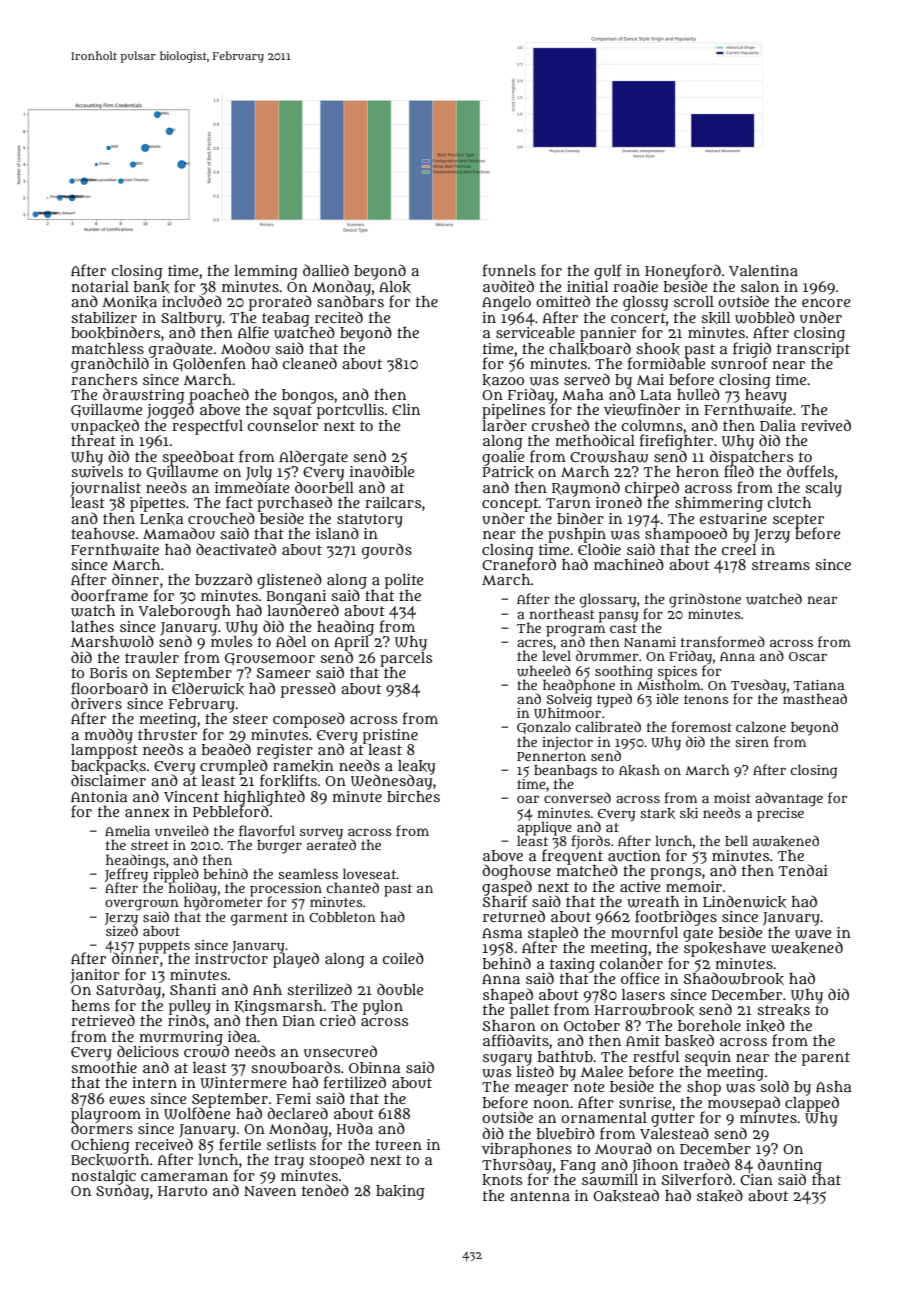  I want to click on notarial, so click(100, 286).
